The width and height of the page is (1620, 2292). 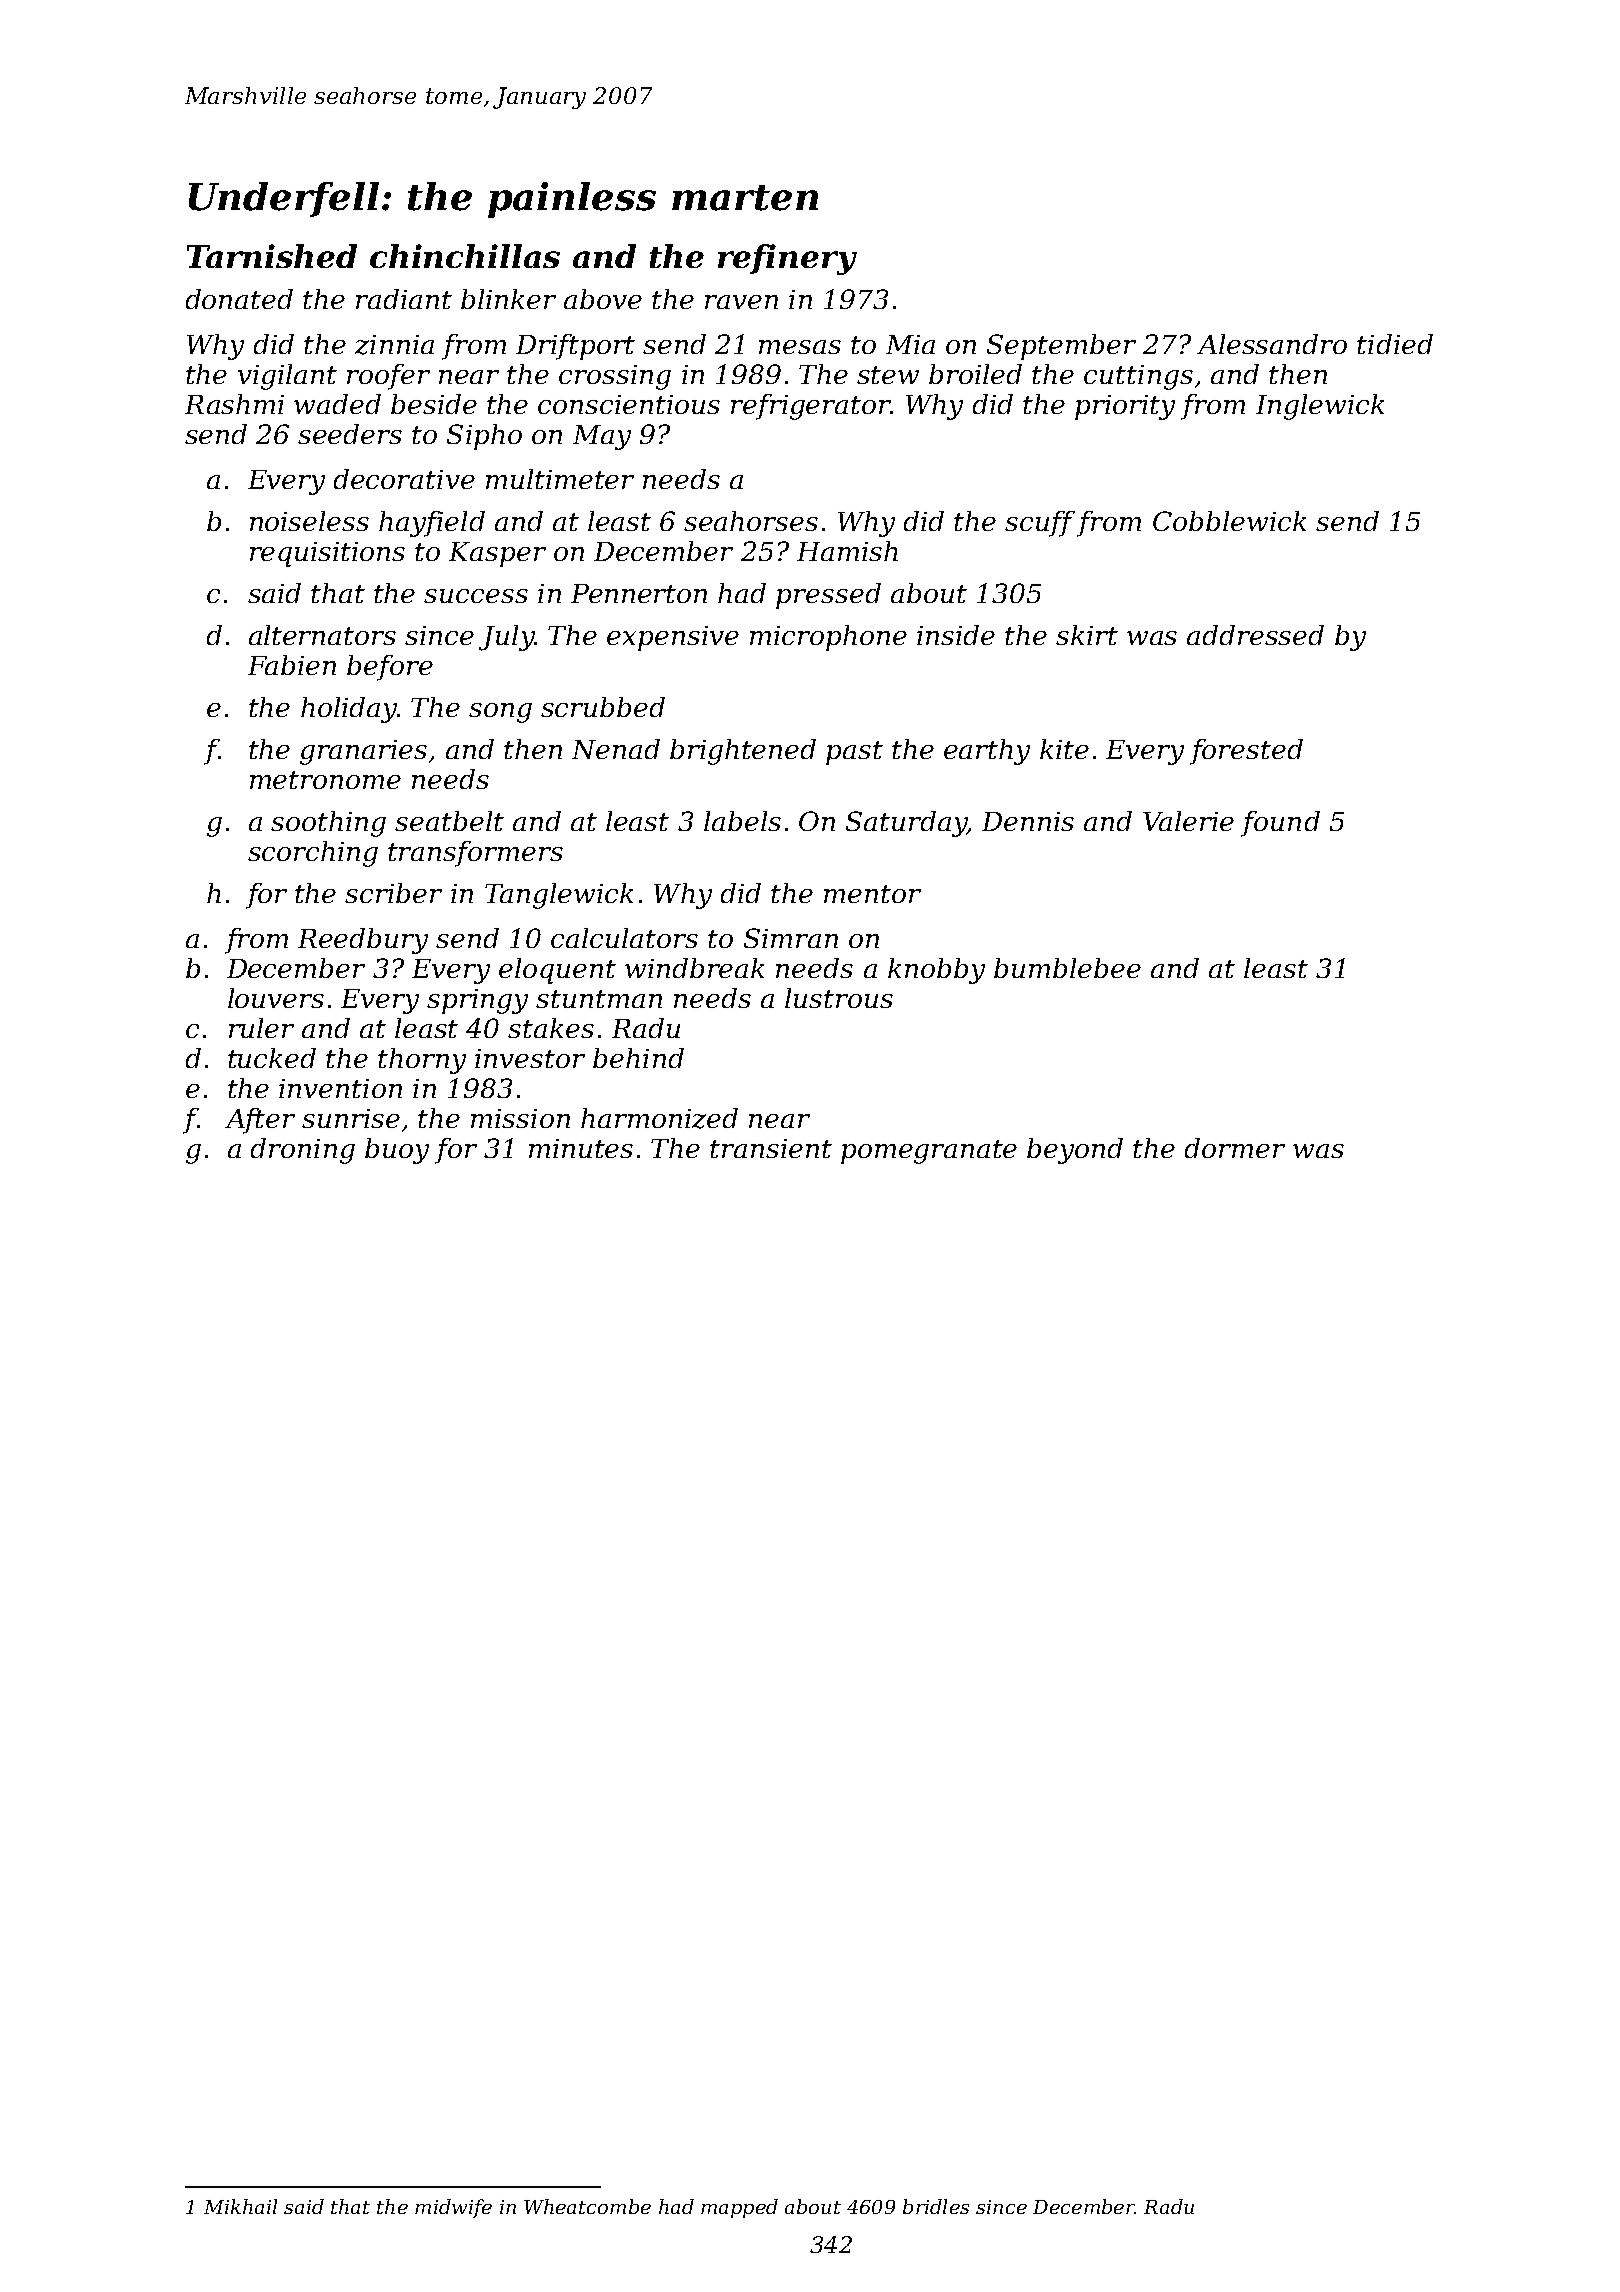 What do you see at coordinates (276, 998) in the page?
I see `louvers` at bounding box center [276, 998].
